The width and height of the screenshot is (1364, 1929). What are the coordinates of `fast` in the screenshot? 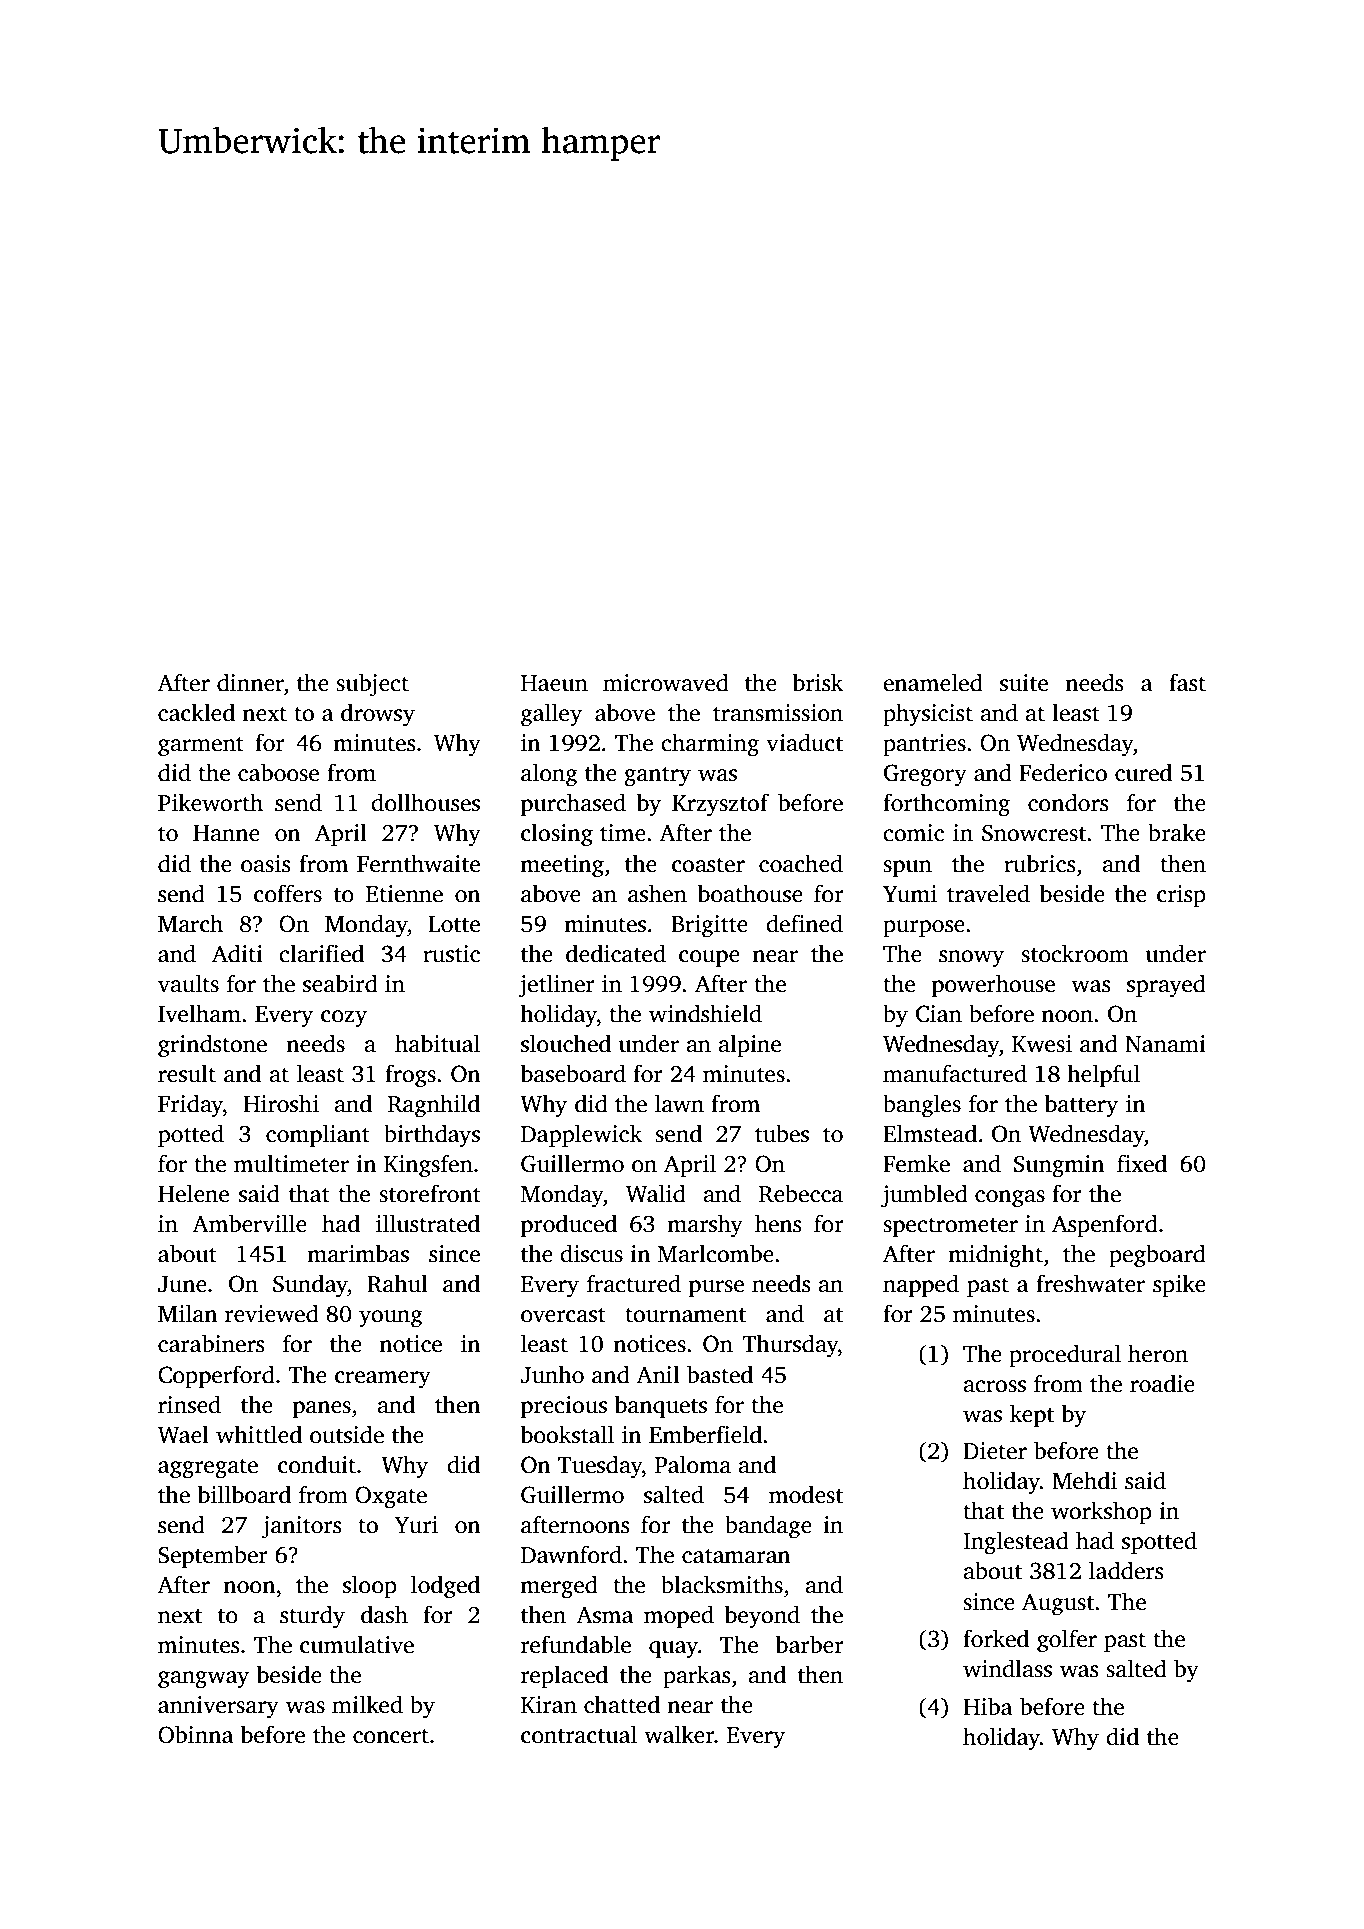 It's located at (1187, 682).
